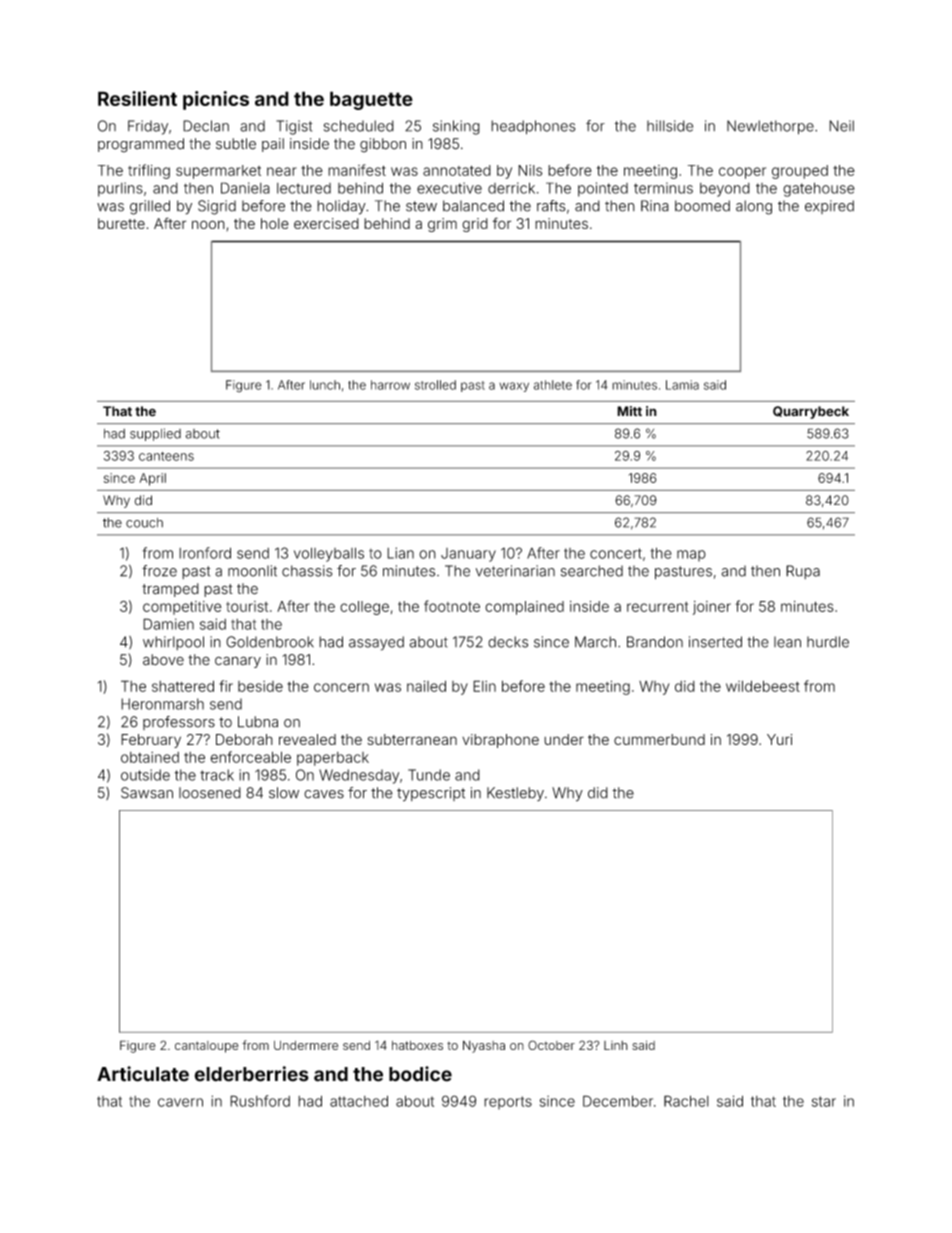 Image resolution: width=952 pixels, height=1233 pixels. Describe the element at coordinates (828, 642) in the document. I see `hurdle` at that location.
